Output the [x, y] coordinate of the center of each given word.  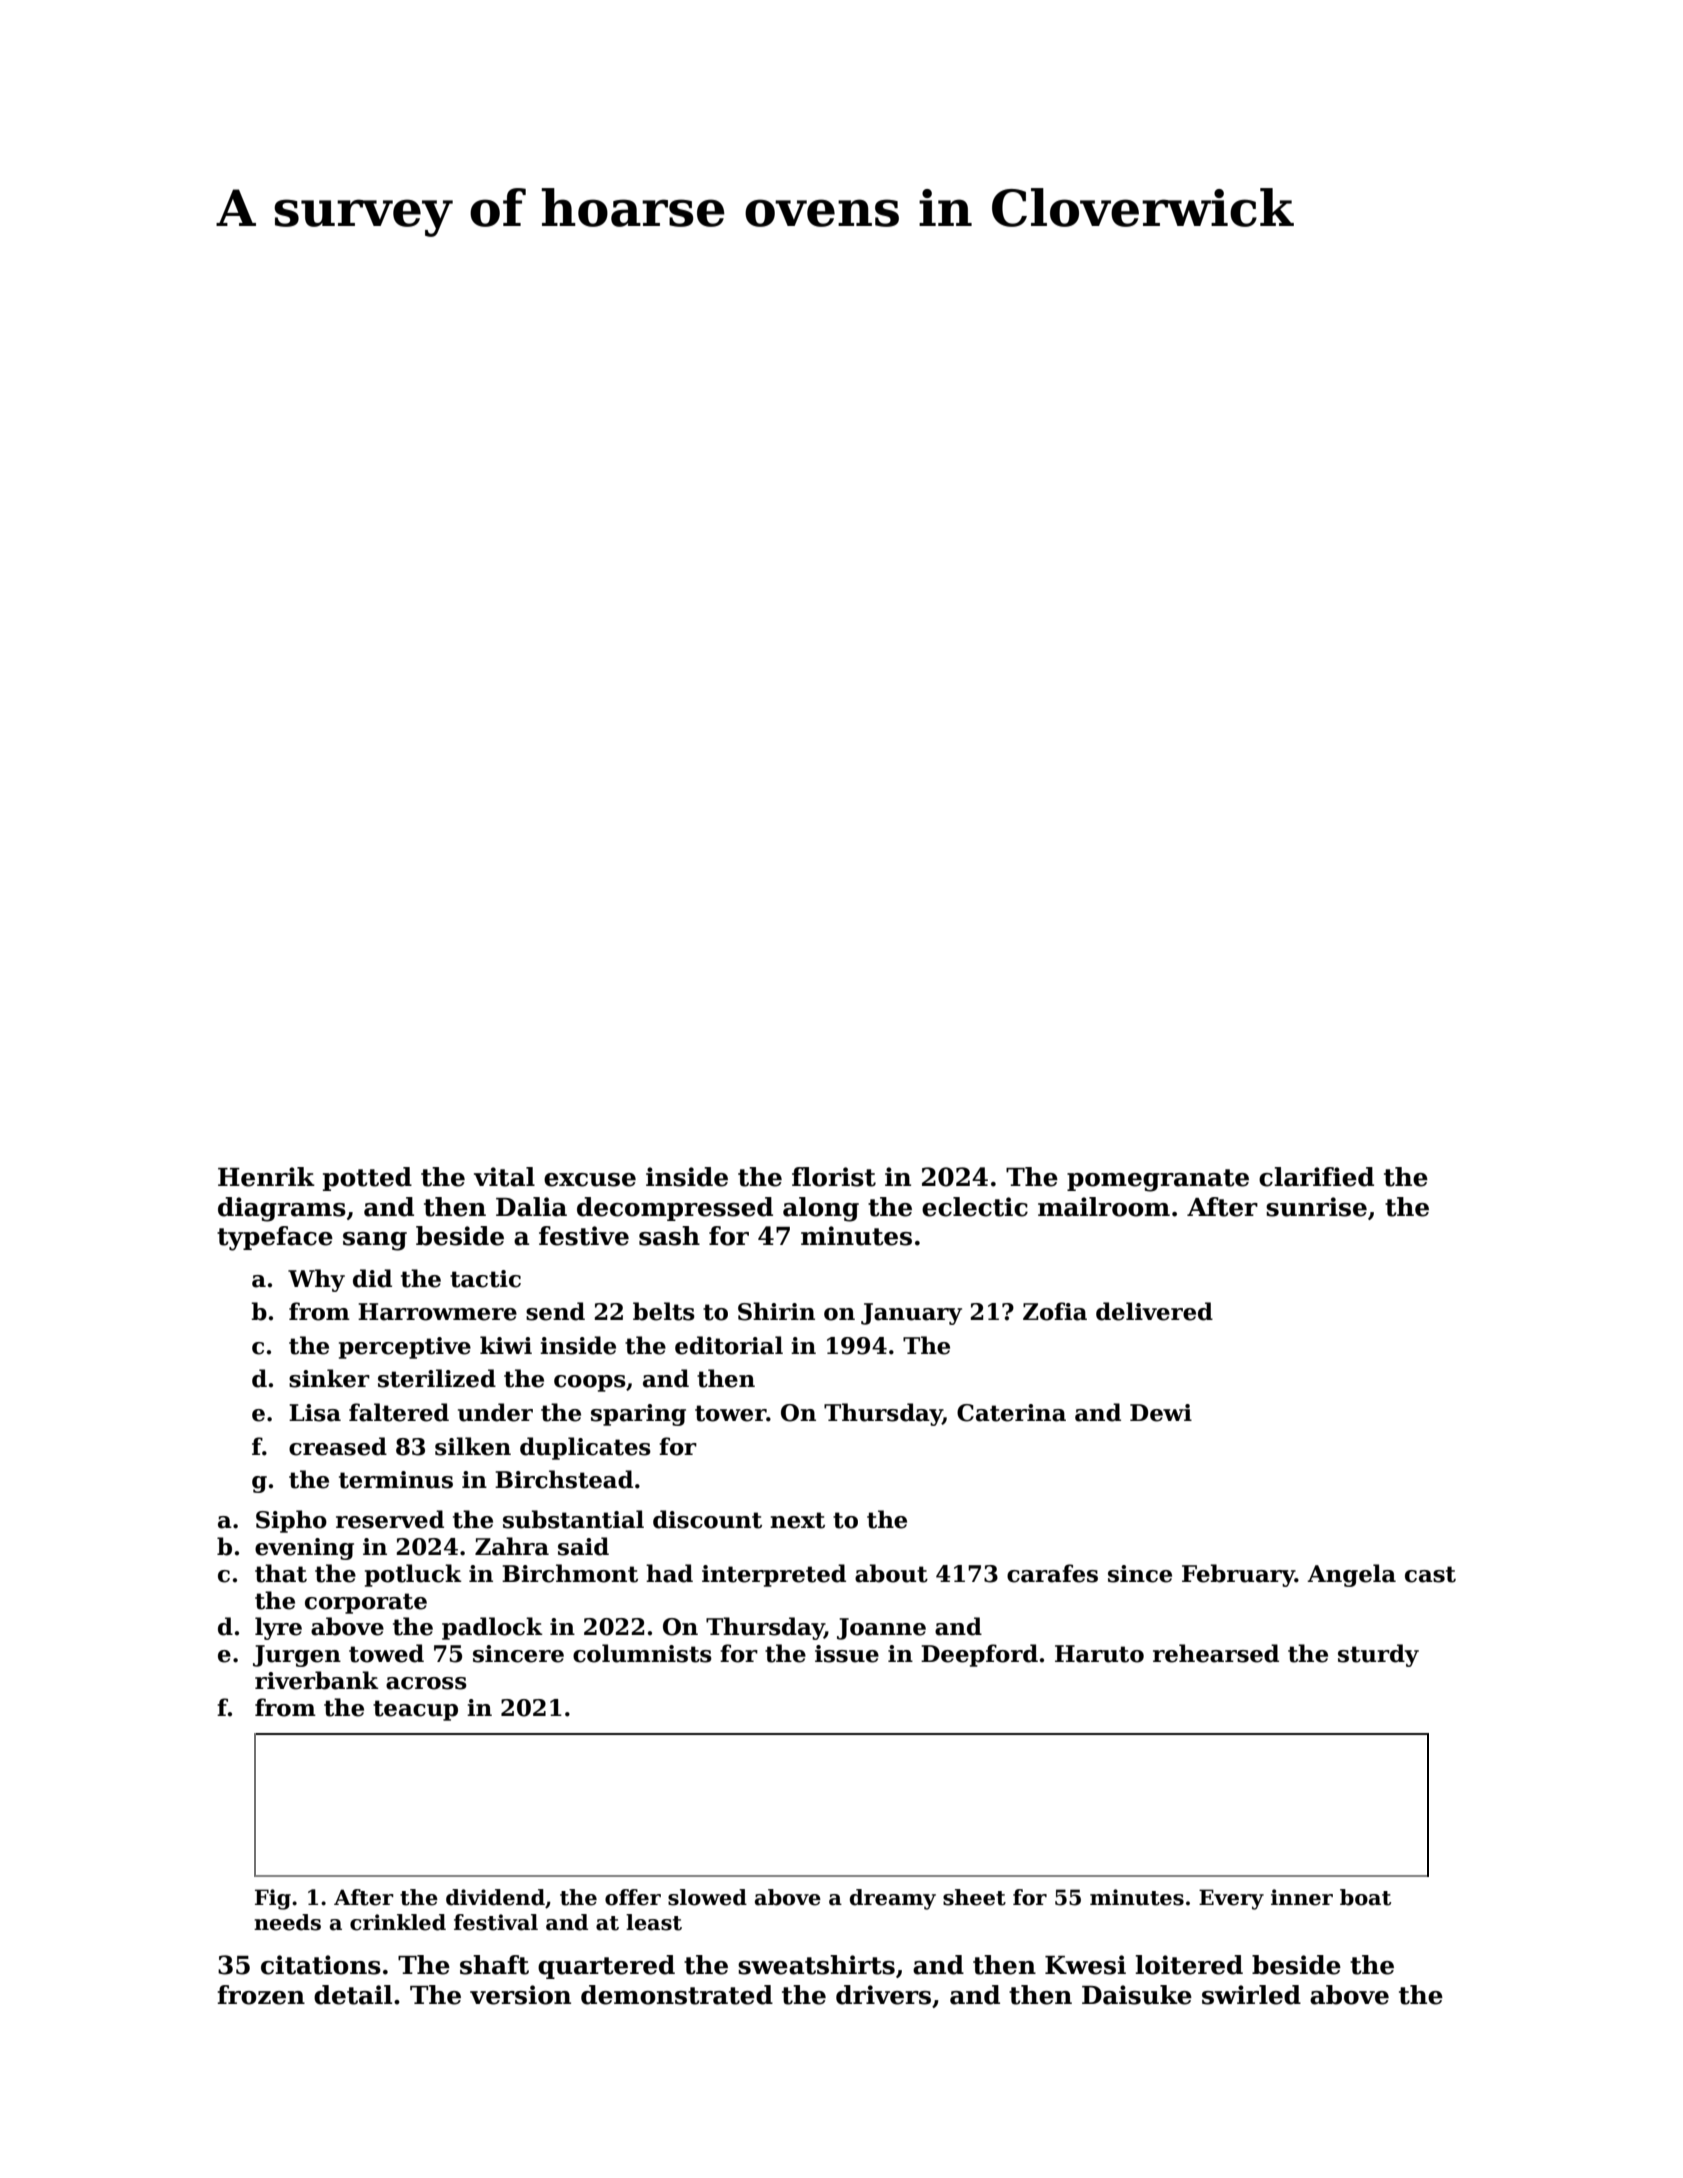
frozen [261, 1995]
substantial [573, 1519]
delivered [1154, 1311]
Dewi [1161, 1413]
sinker [329, 1378]
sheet [974, 1897]
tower [730, 1413]
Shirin [776, 1311]
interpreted [774, 1575]
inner [1302, 1897]
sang [375, 1241]
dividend [495, 1897]
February [1238, 1575]
